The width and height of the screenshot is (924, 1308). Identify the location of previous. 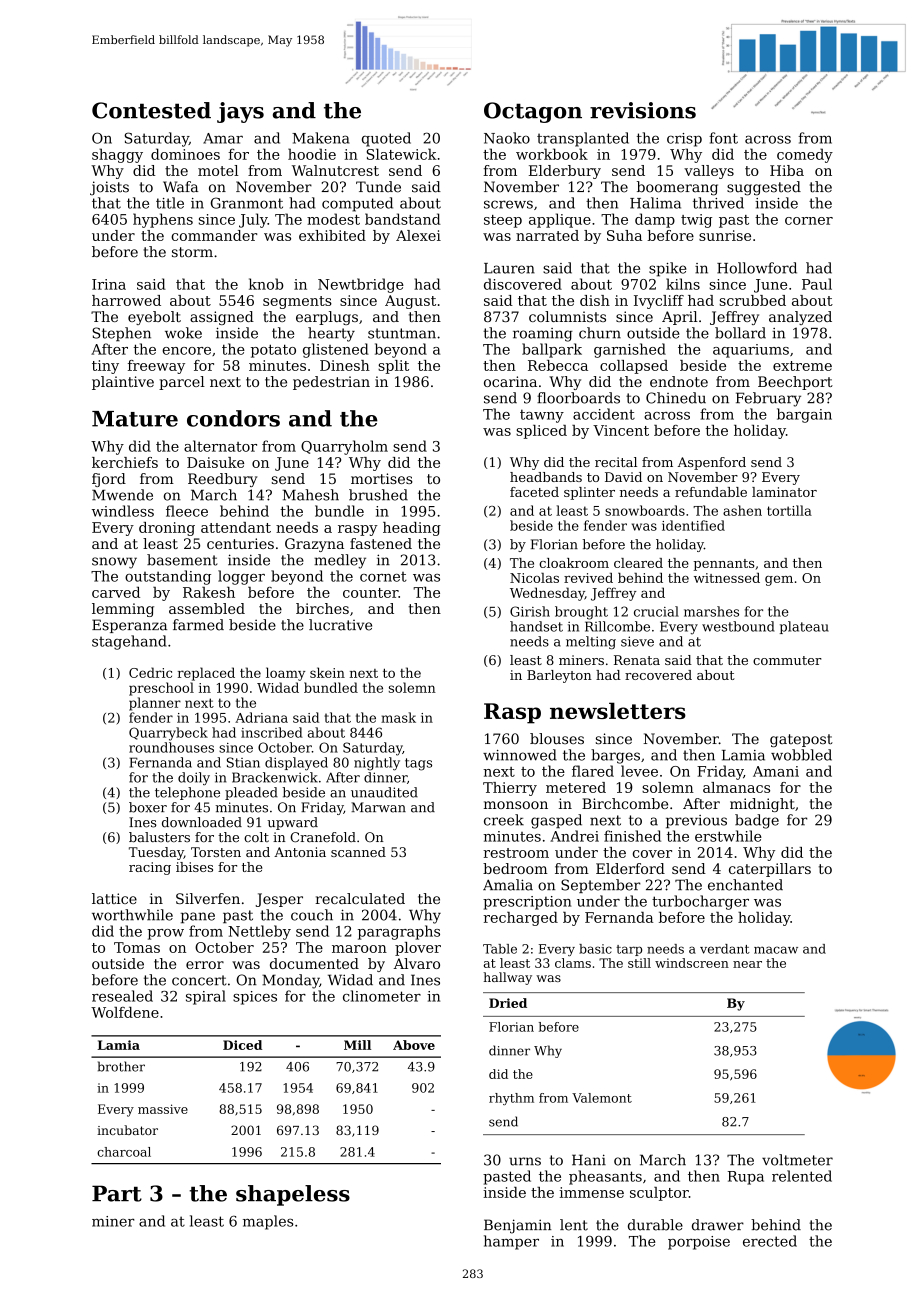
(696, 821).
